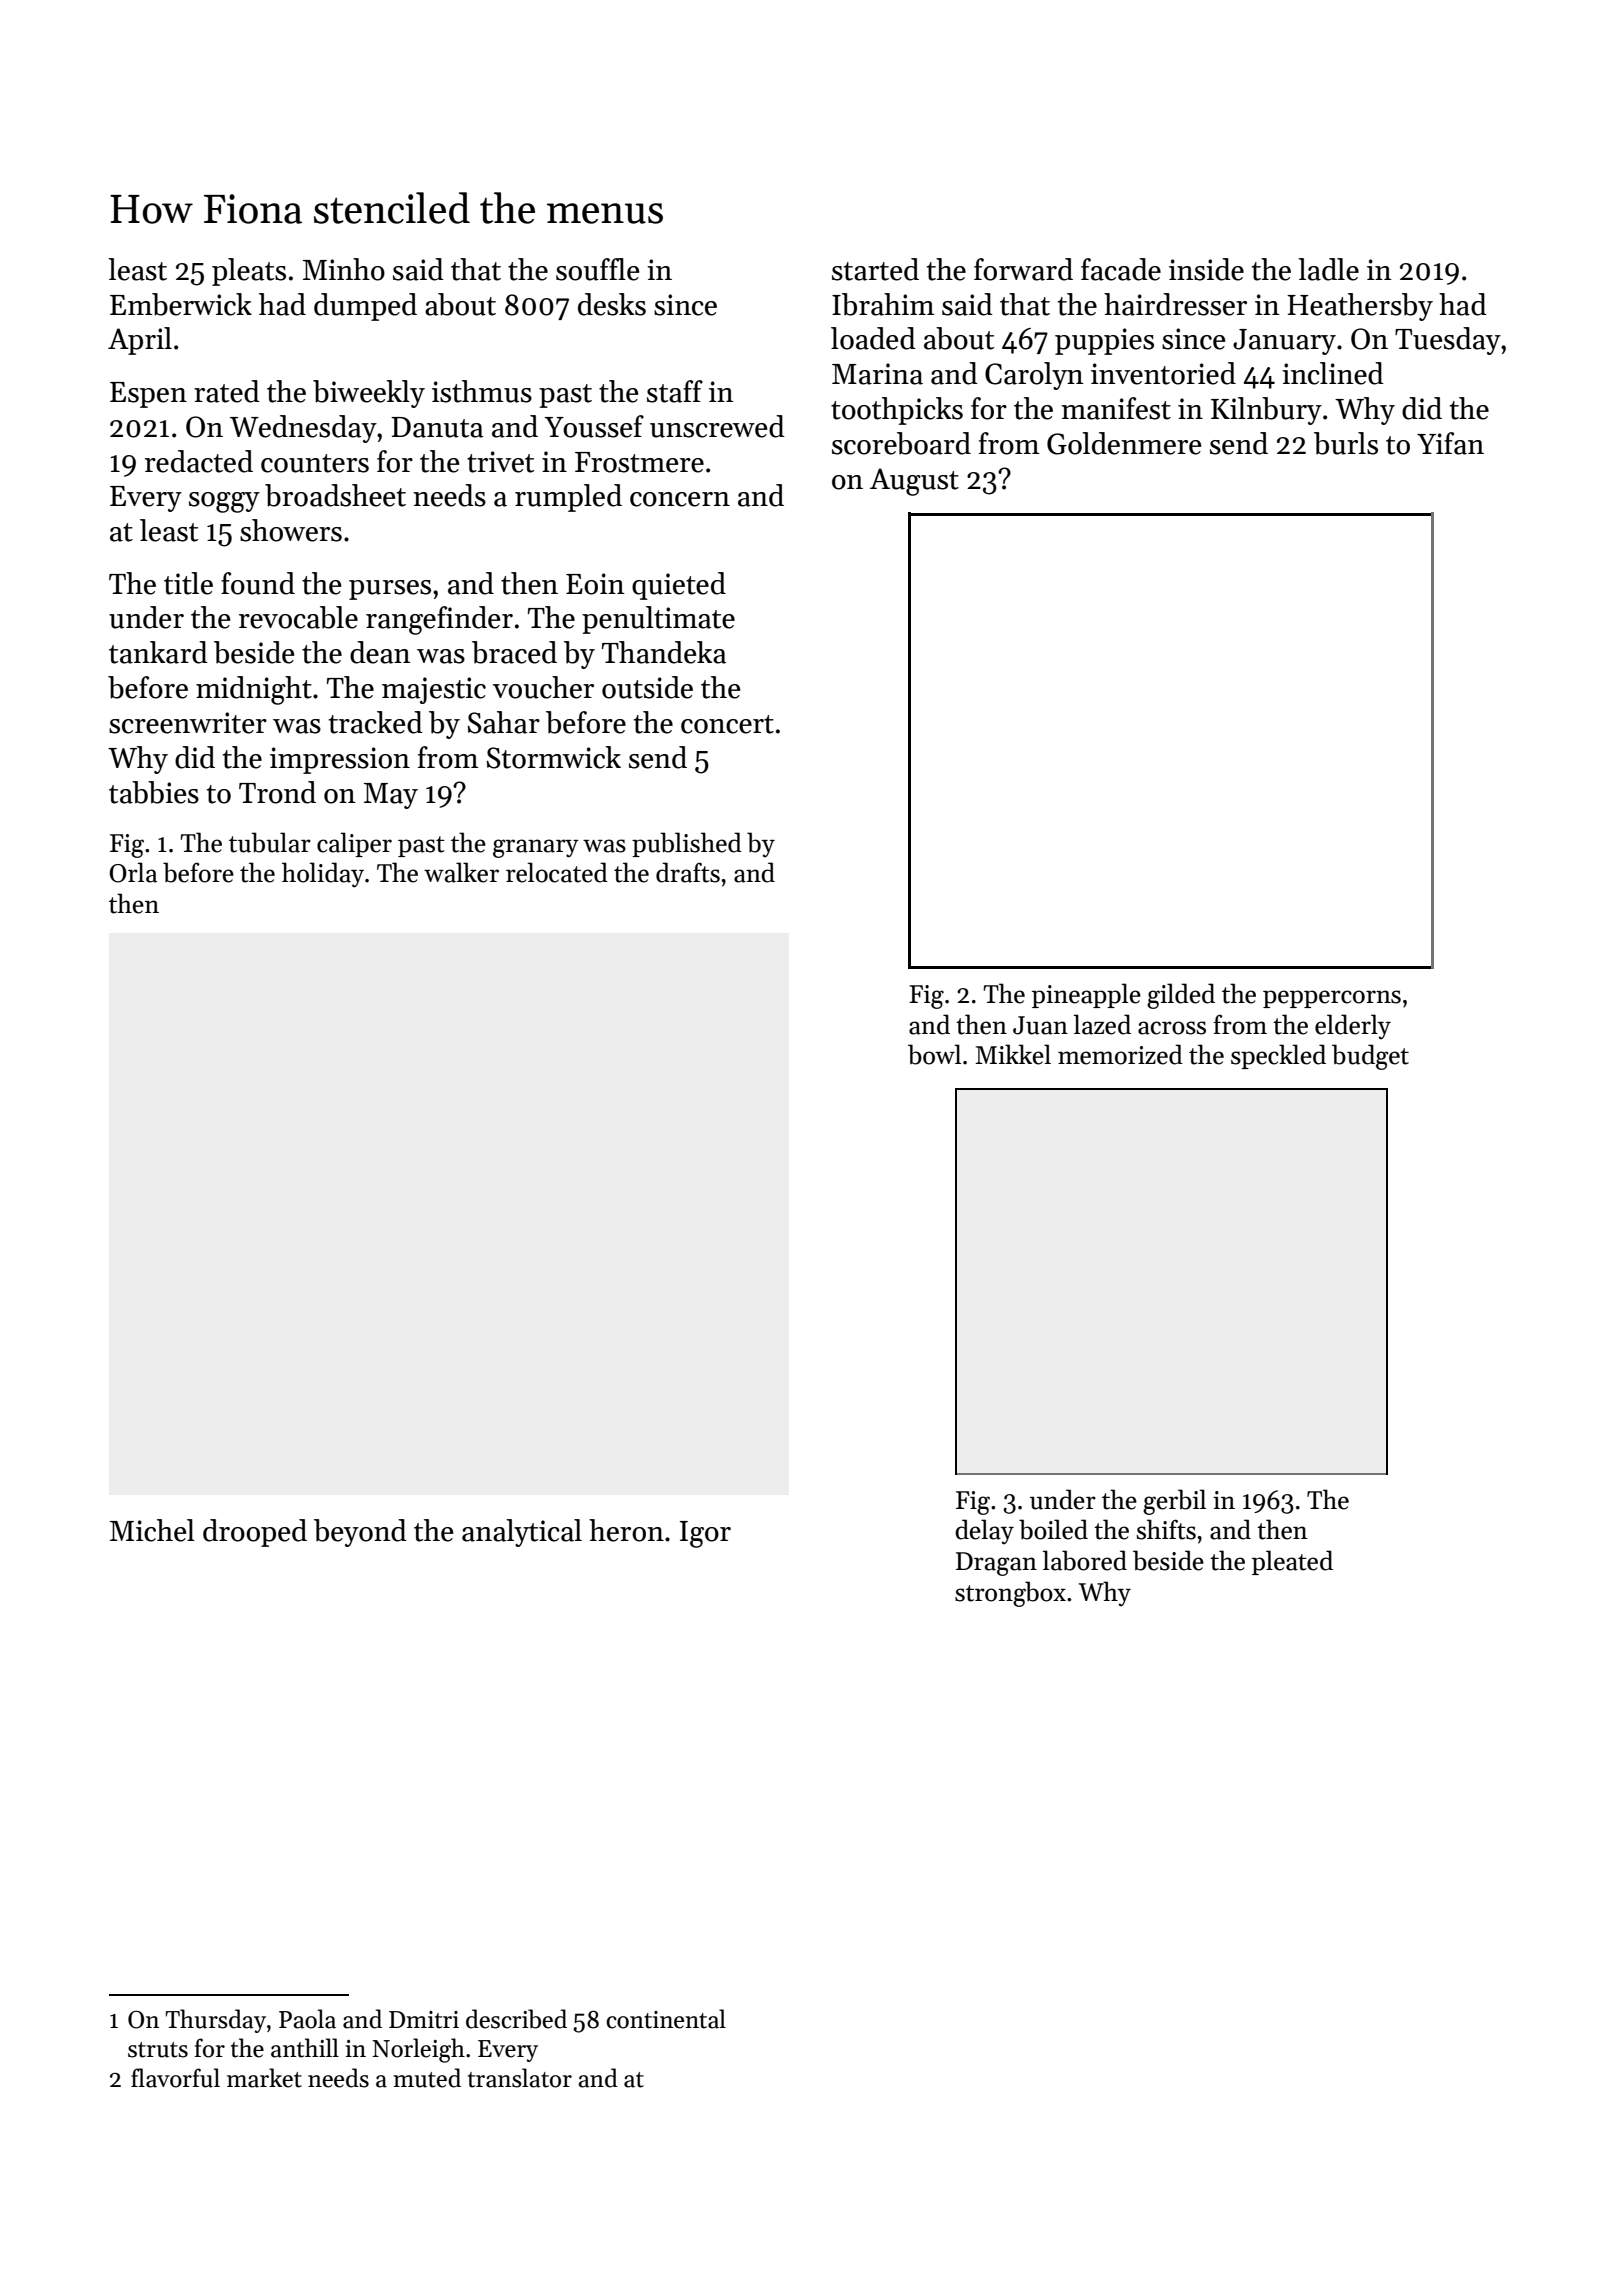 This screenshot has width=1620, height=2292. What do you see at coordinates (323, 875) in the screenshot?
I see `holiday` at bounding box center [323, 875].
